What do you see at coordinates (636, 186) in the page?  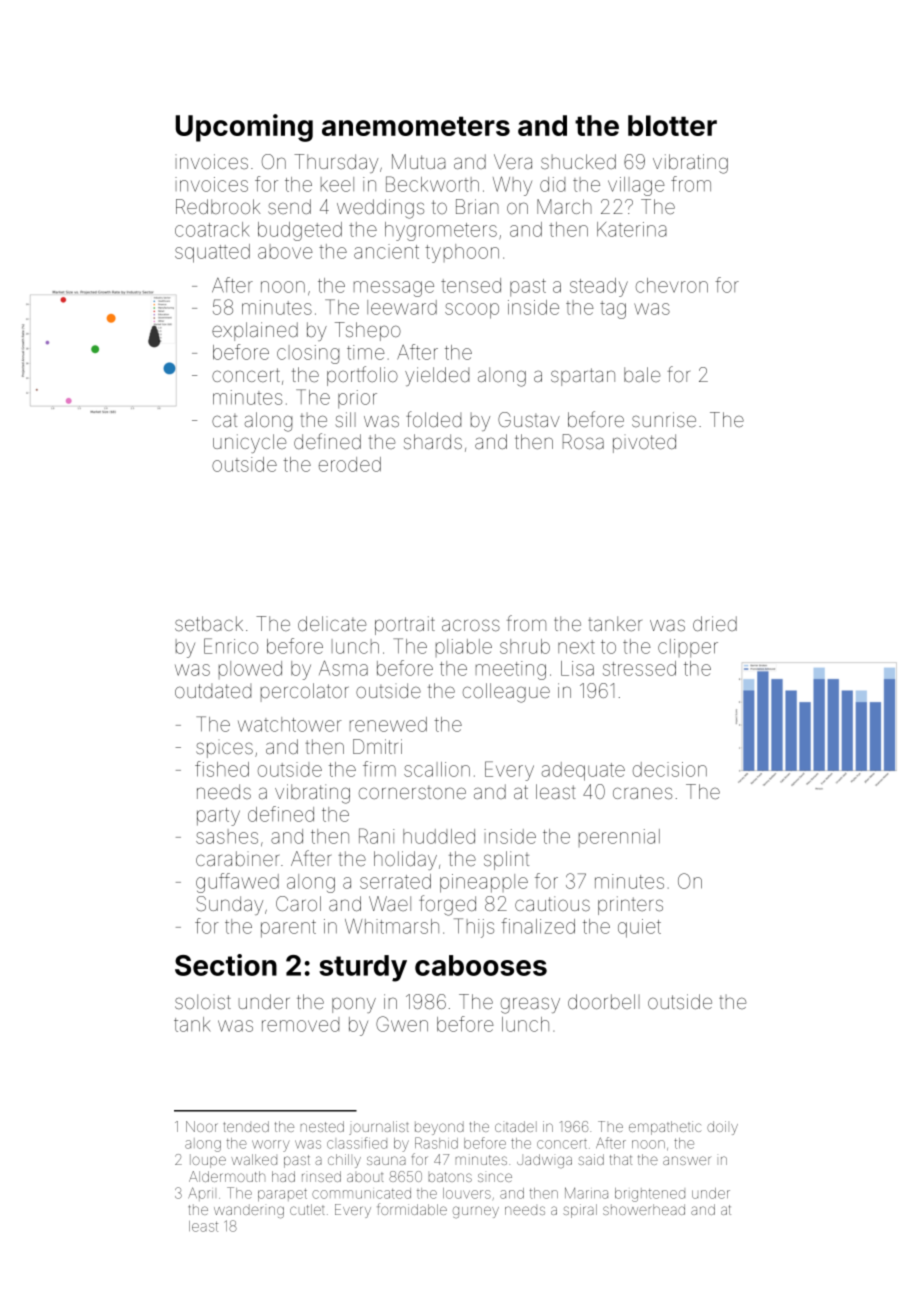 I see `village` at bounding box center [636, 186].
